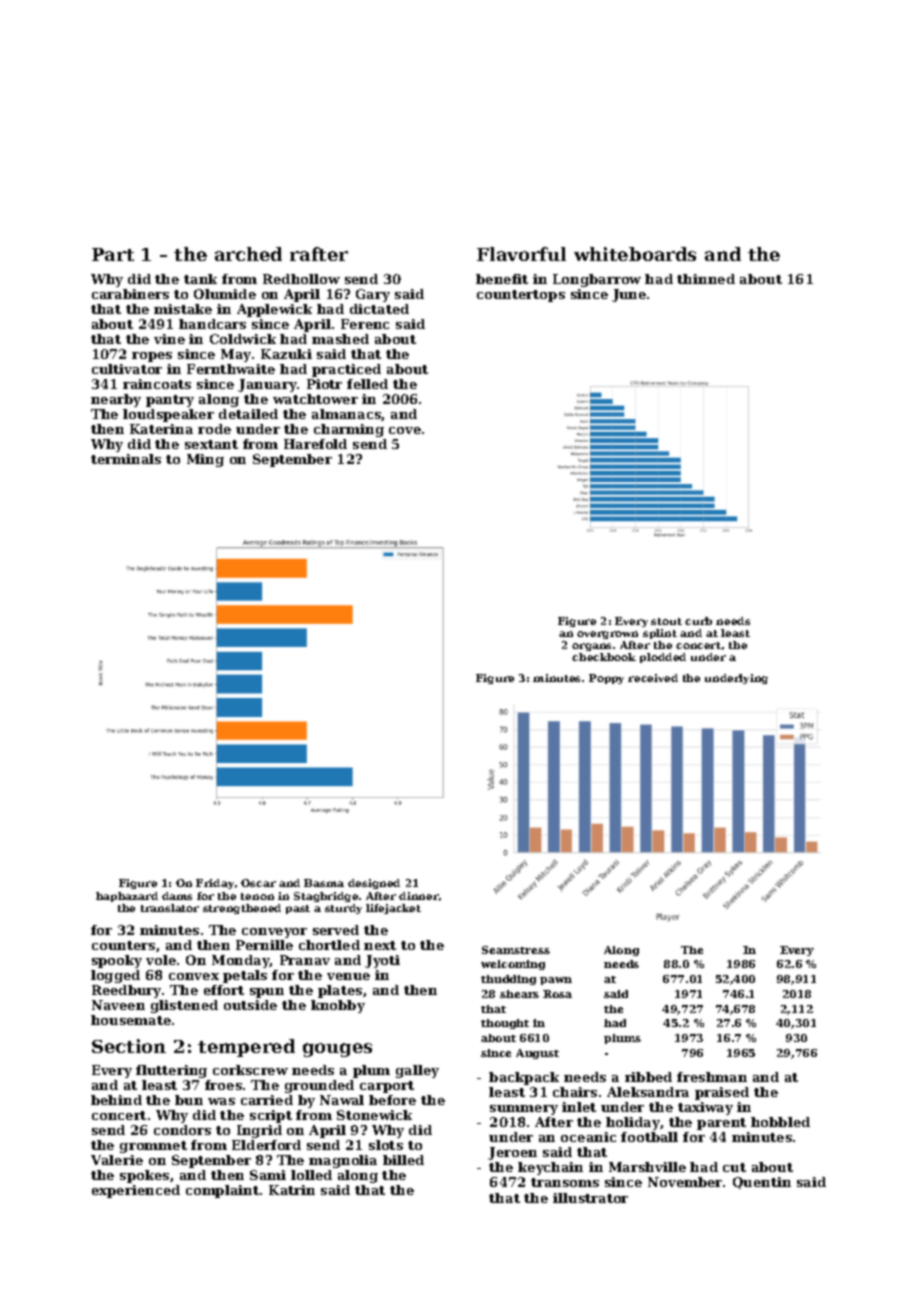 This screenshot has width=924, height=1308. Describe the element at coordinates (706, 279) in the screenshot. I see `thinned` at that location.
